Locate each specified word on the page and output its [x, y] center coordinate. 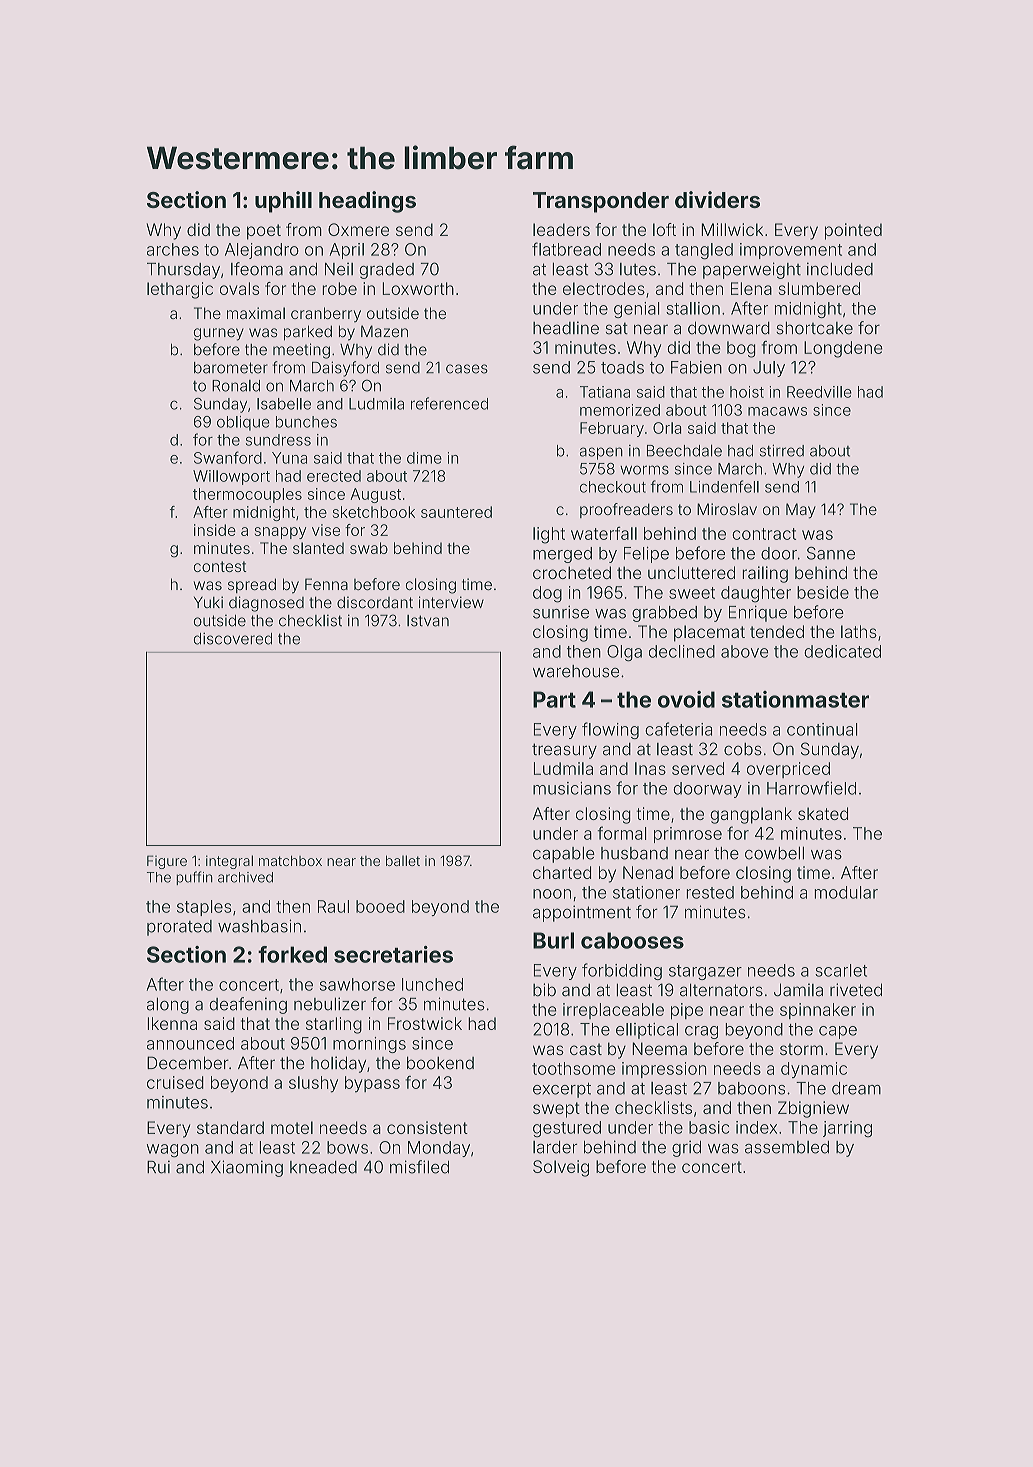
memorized [620, 410]
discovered [233, 639]
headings [367, 202]
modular [846, 892]
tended [777, 631]
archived [245, 877]
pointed [853, 231]
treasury [564, 751]
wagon [173, 1150]
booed [380, 906]
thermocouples [247, 495]
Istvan [428, 621]
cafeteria [678, 729]
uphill [283, 202]
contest [220, 566]
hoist [747, 392]
